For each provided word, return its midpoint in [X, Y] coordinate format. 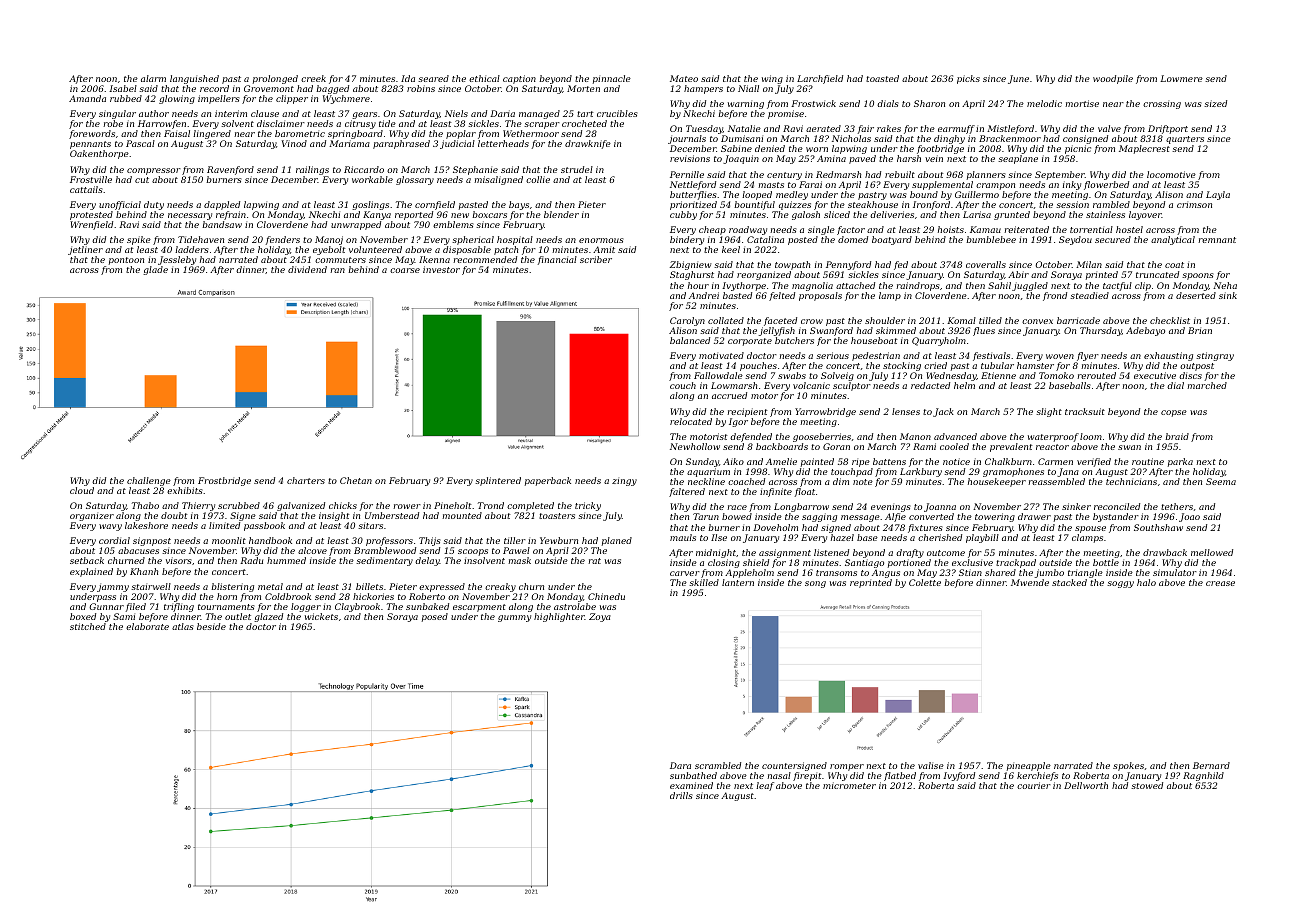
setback [87, 560]
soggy [1120, 584]
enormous [601, 240]
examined [691, 785]
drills [681, 795]
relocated [691, 421]
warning [746, 105]
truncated [1157, 274]
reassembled [1056, 481]
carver [685, 573]
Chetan [356, 480]
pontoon [126, 261]
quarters [1185, 140]
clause [265, 113]
